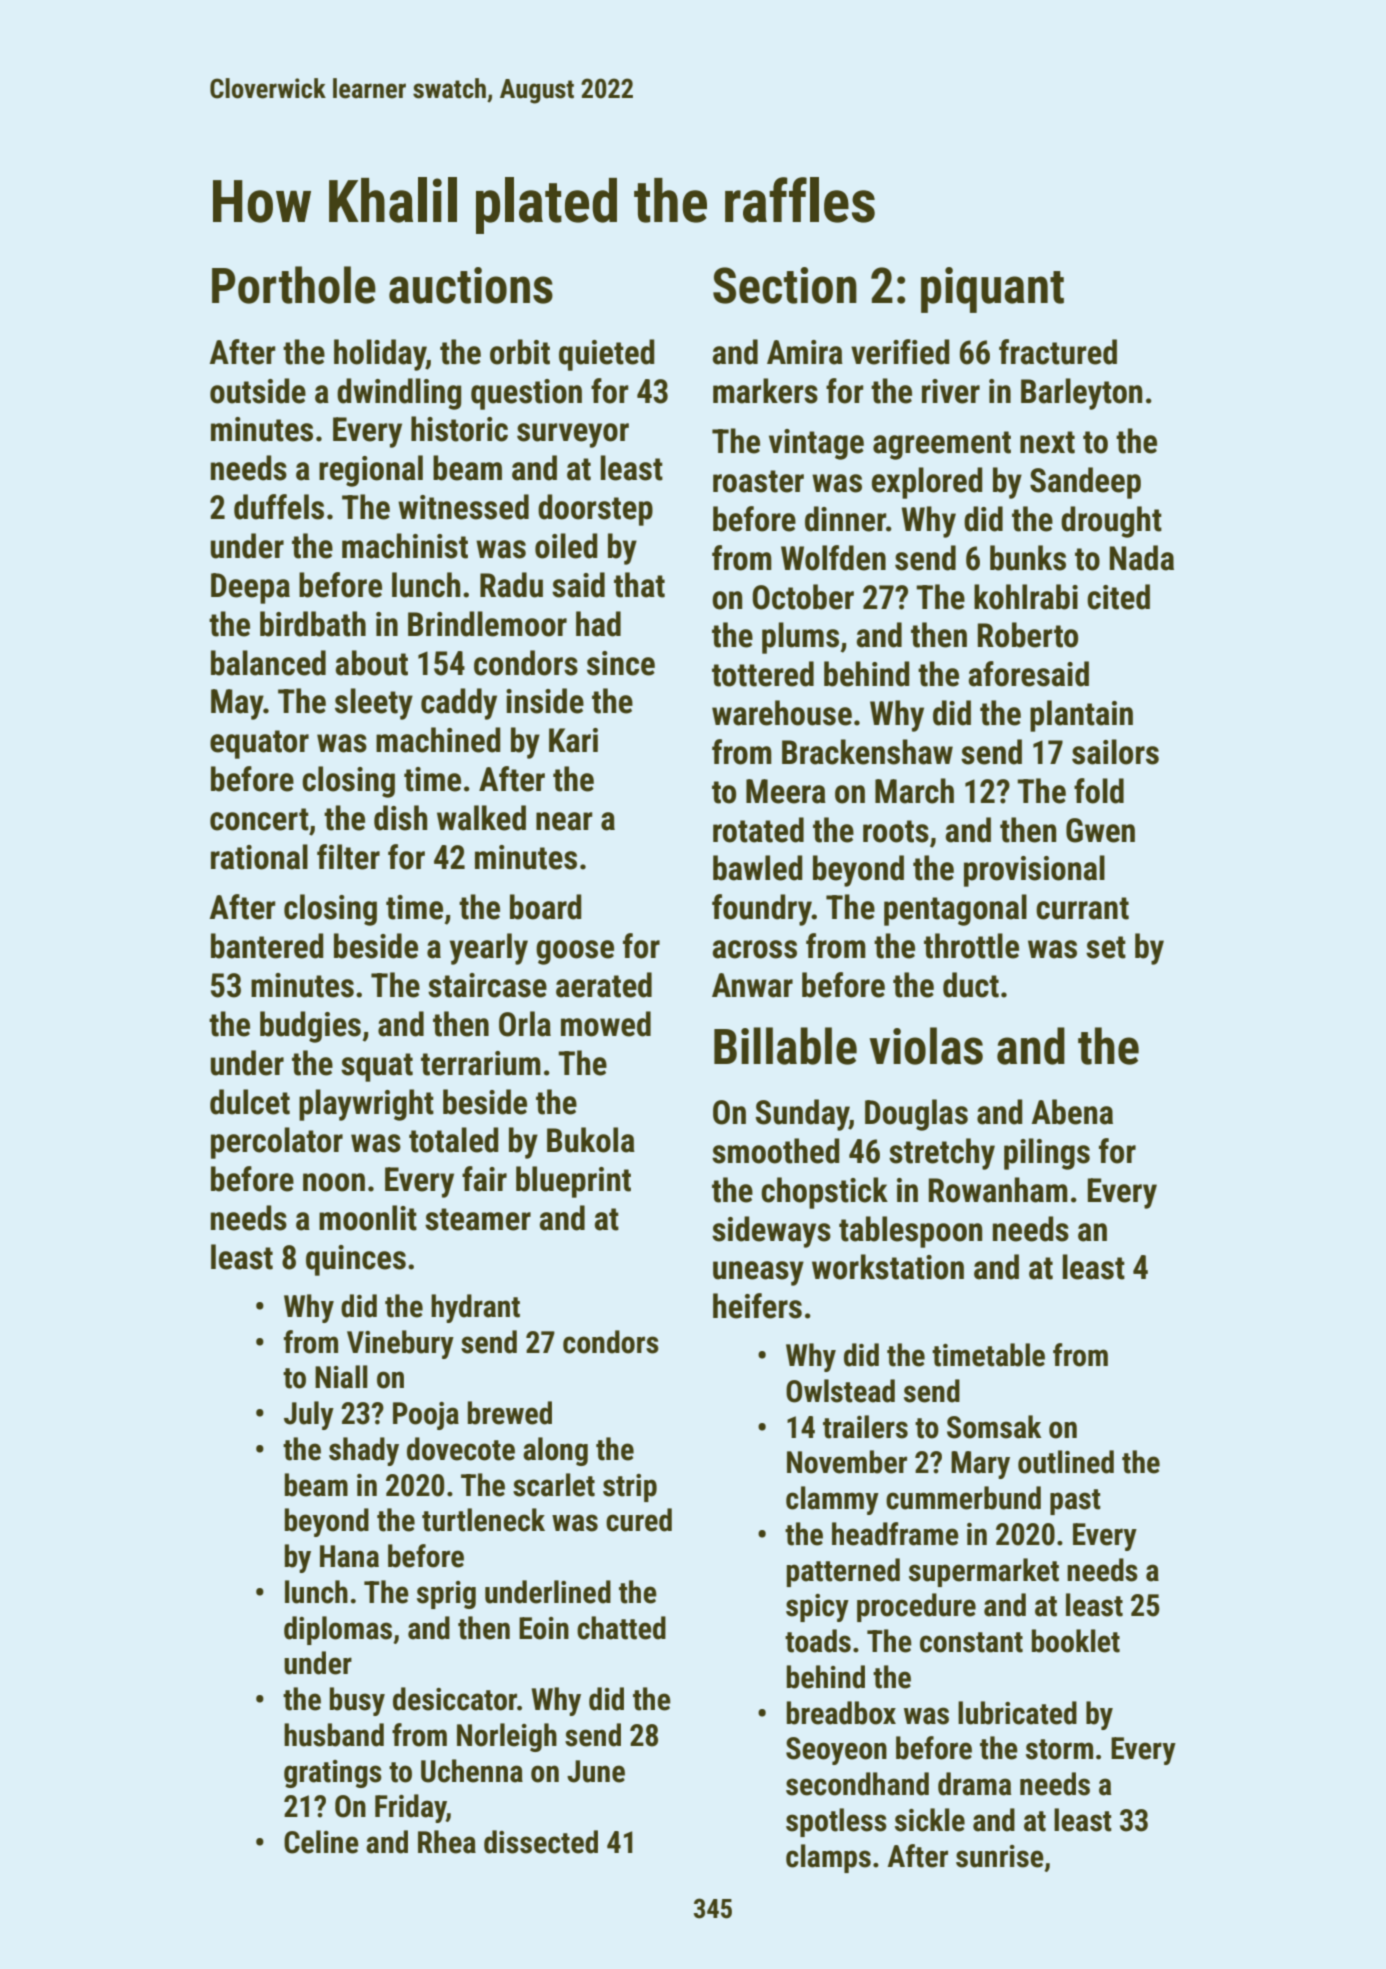  What do you see at coordinates (321, 1842) in the screenshot?
I see `Celine` at bounding box center [321, 1842].
